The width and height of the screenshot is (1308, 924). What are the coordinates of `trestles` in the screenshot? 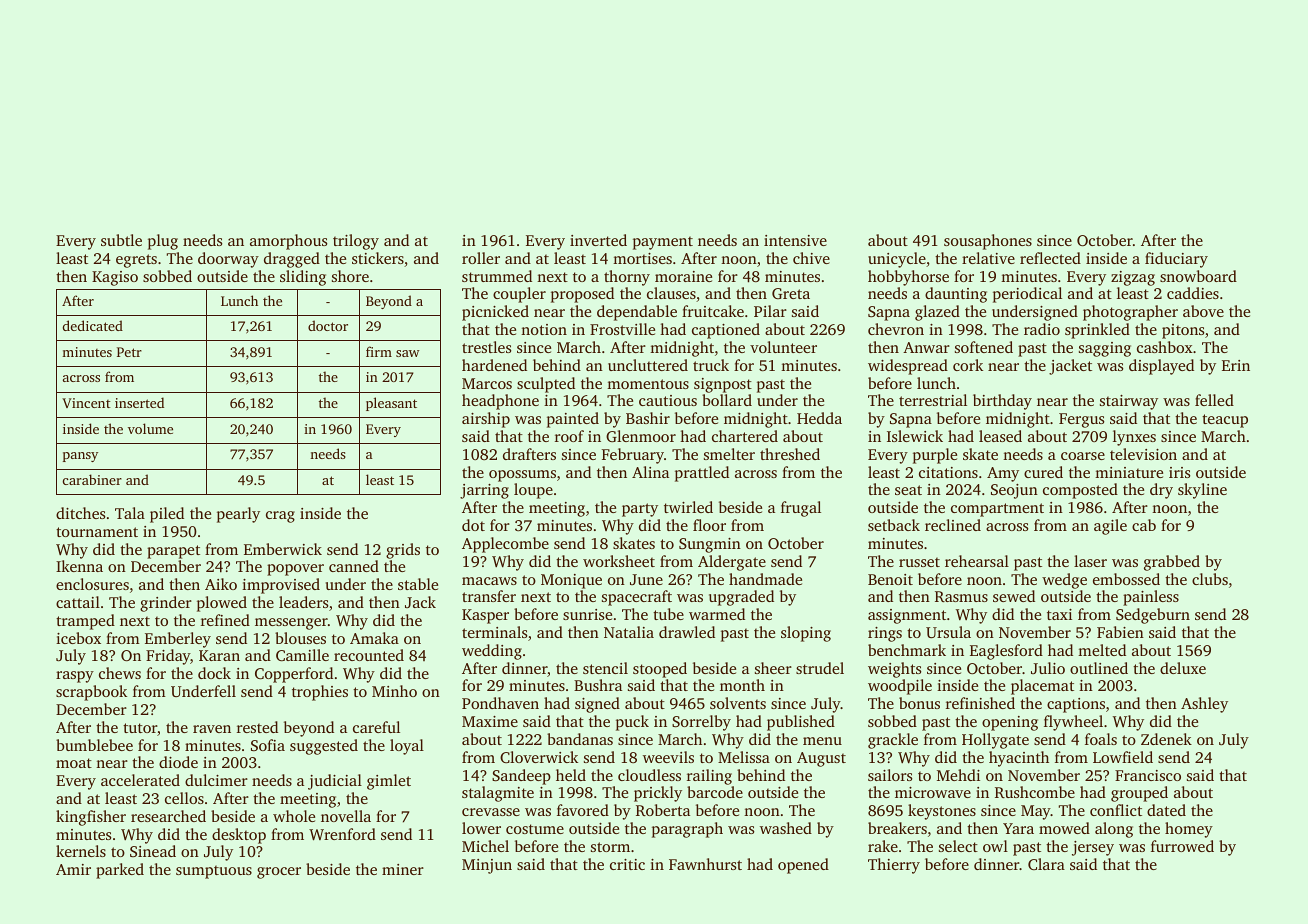 It's located at (486, 347).
